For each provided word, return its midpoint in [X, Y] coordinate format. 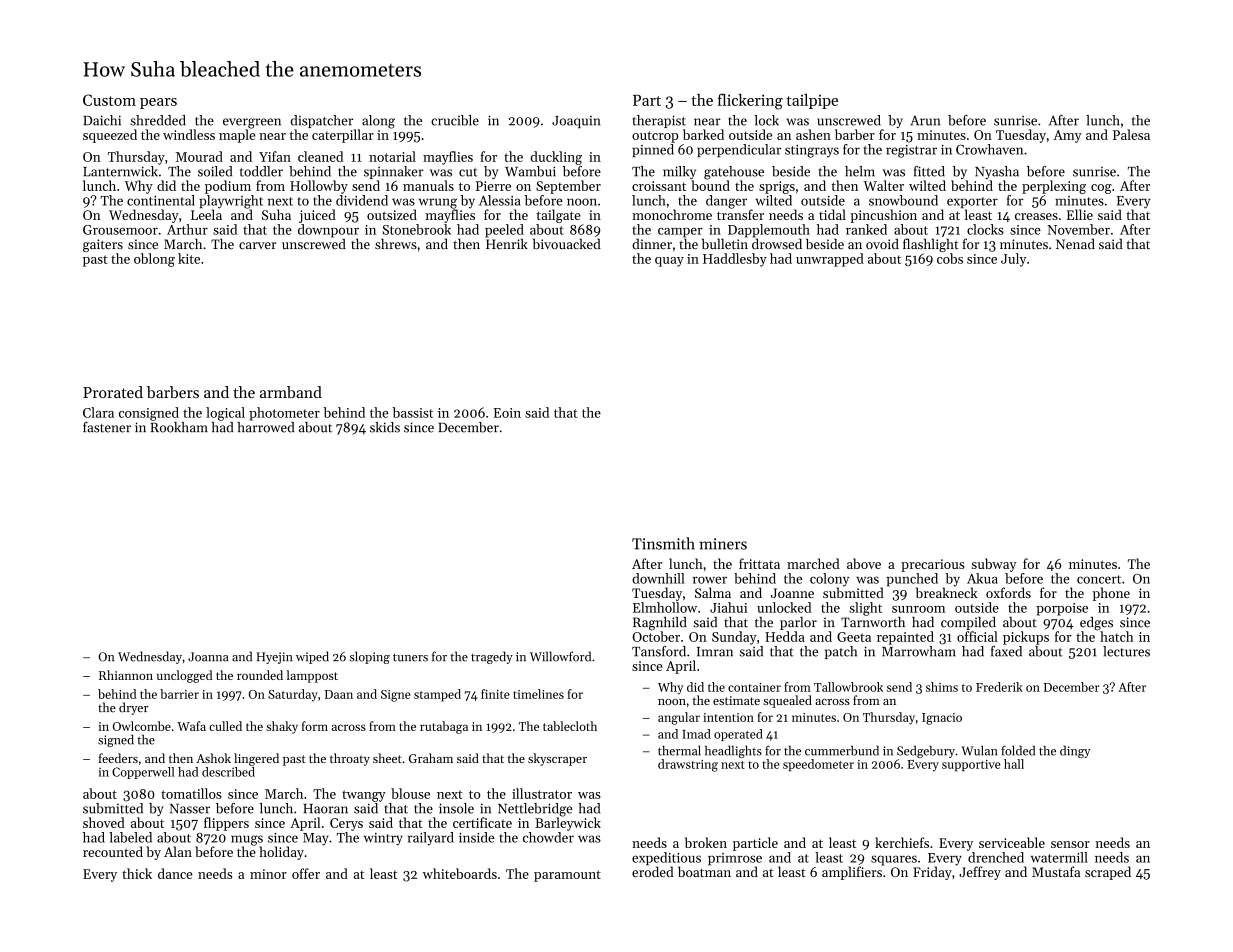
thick [137, 873]
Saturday [293, 695]
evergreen [252, 123]
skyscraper [557, 759]
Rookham [179, 427]
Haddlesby [735, 260]
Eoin [507, 413]
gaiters [103, 245]
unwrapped [830, 260]
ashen [813, 134]
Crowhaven [989, 149]
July [1013, 260]
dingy [1075, 751]
